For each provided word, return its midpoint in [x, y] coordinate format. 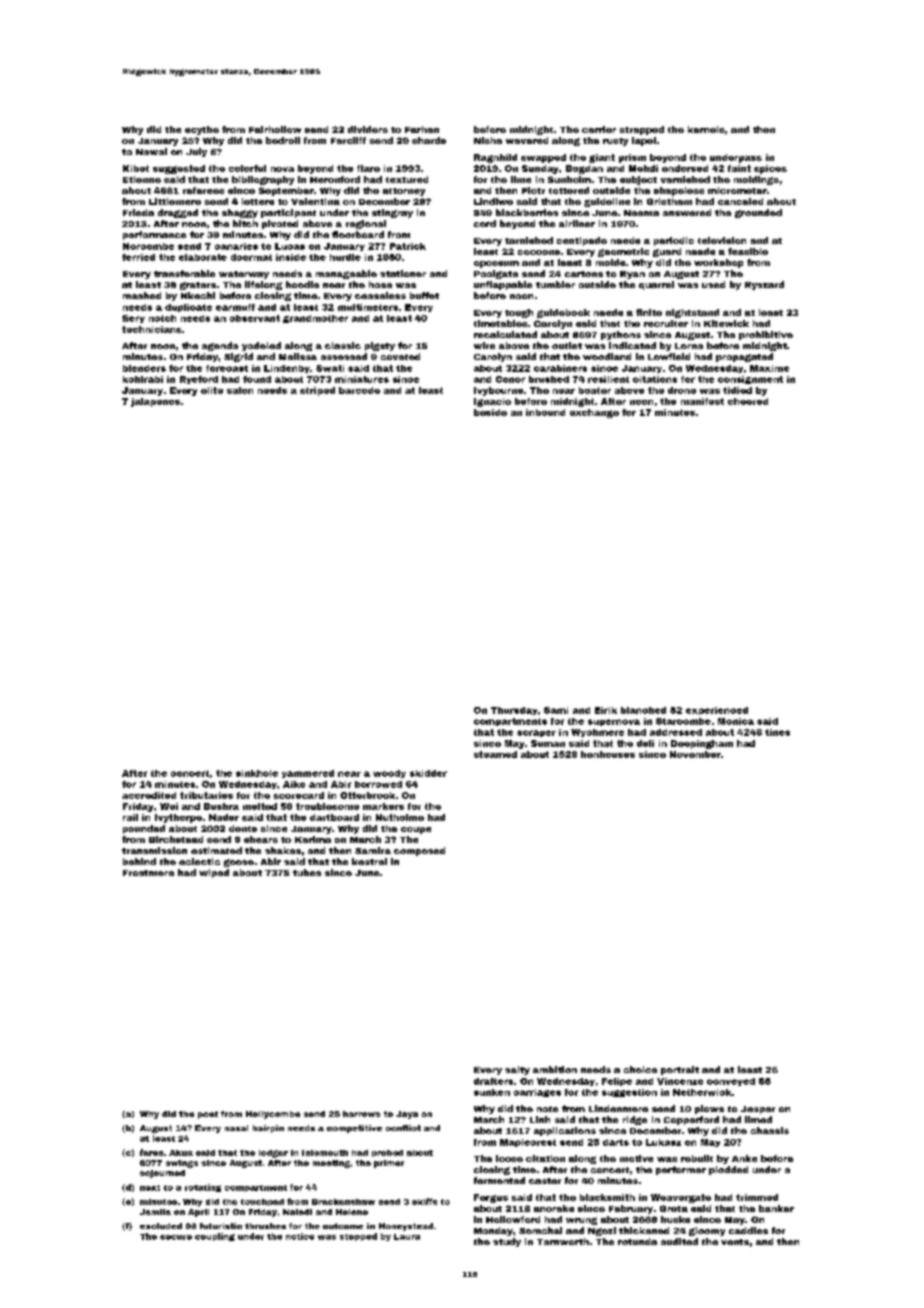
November [695, 754]
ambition [555, 1069]
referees [203, 190]
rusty [615, 142]
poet [208, 1115]
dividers [368, 129]
